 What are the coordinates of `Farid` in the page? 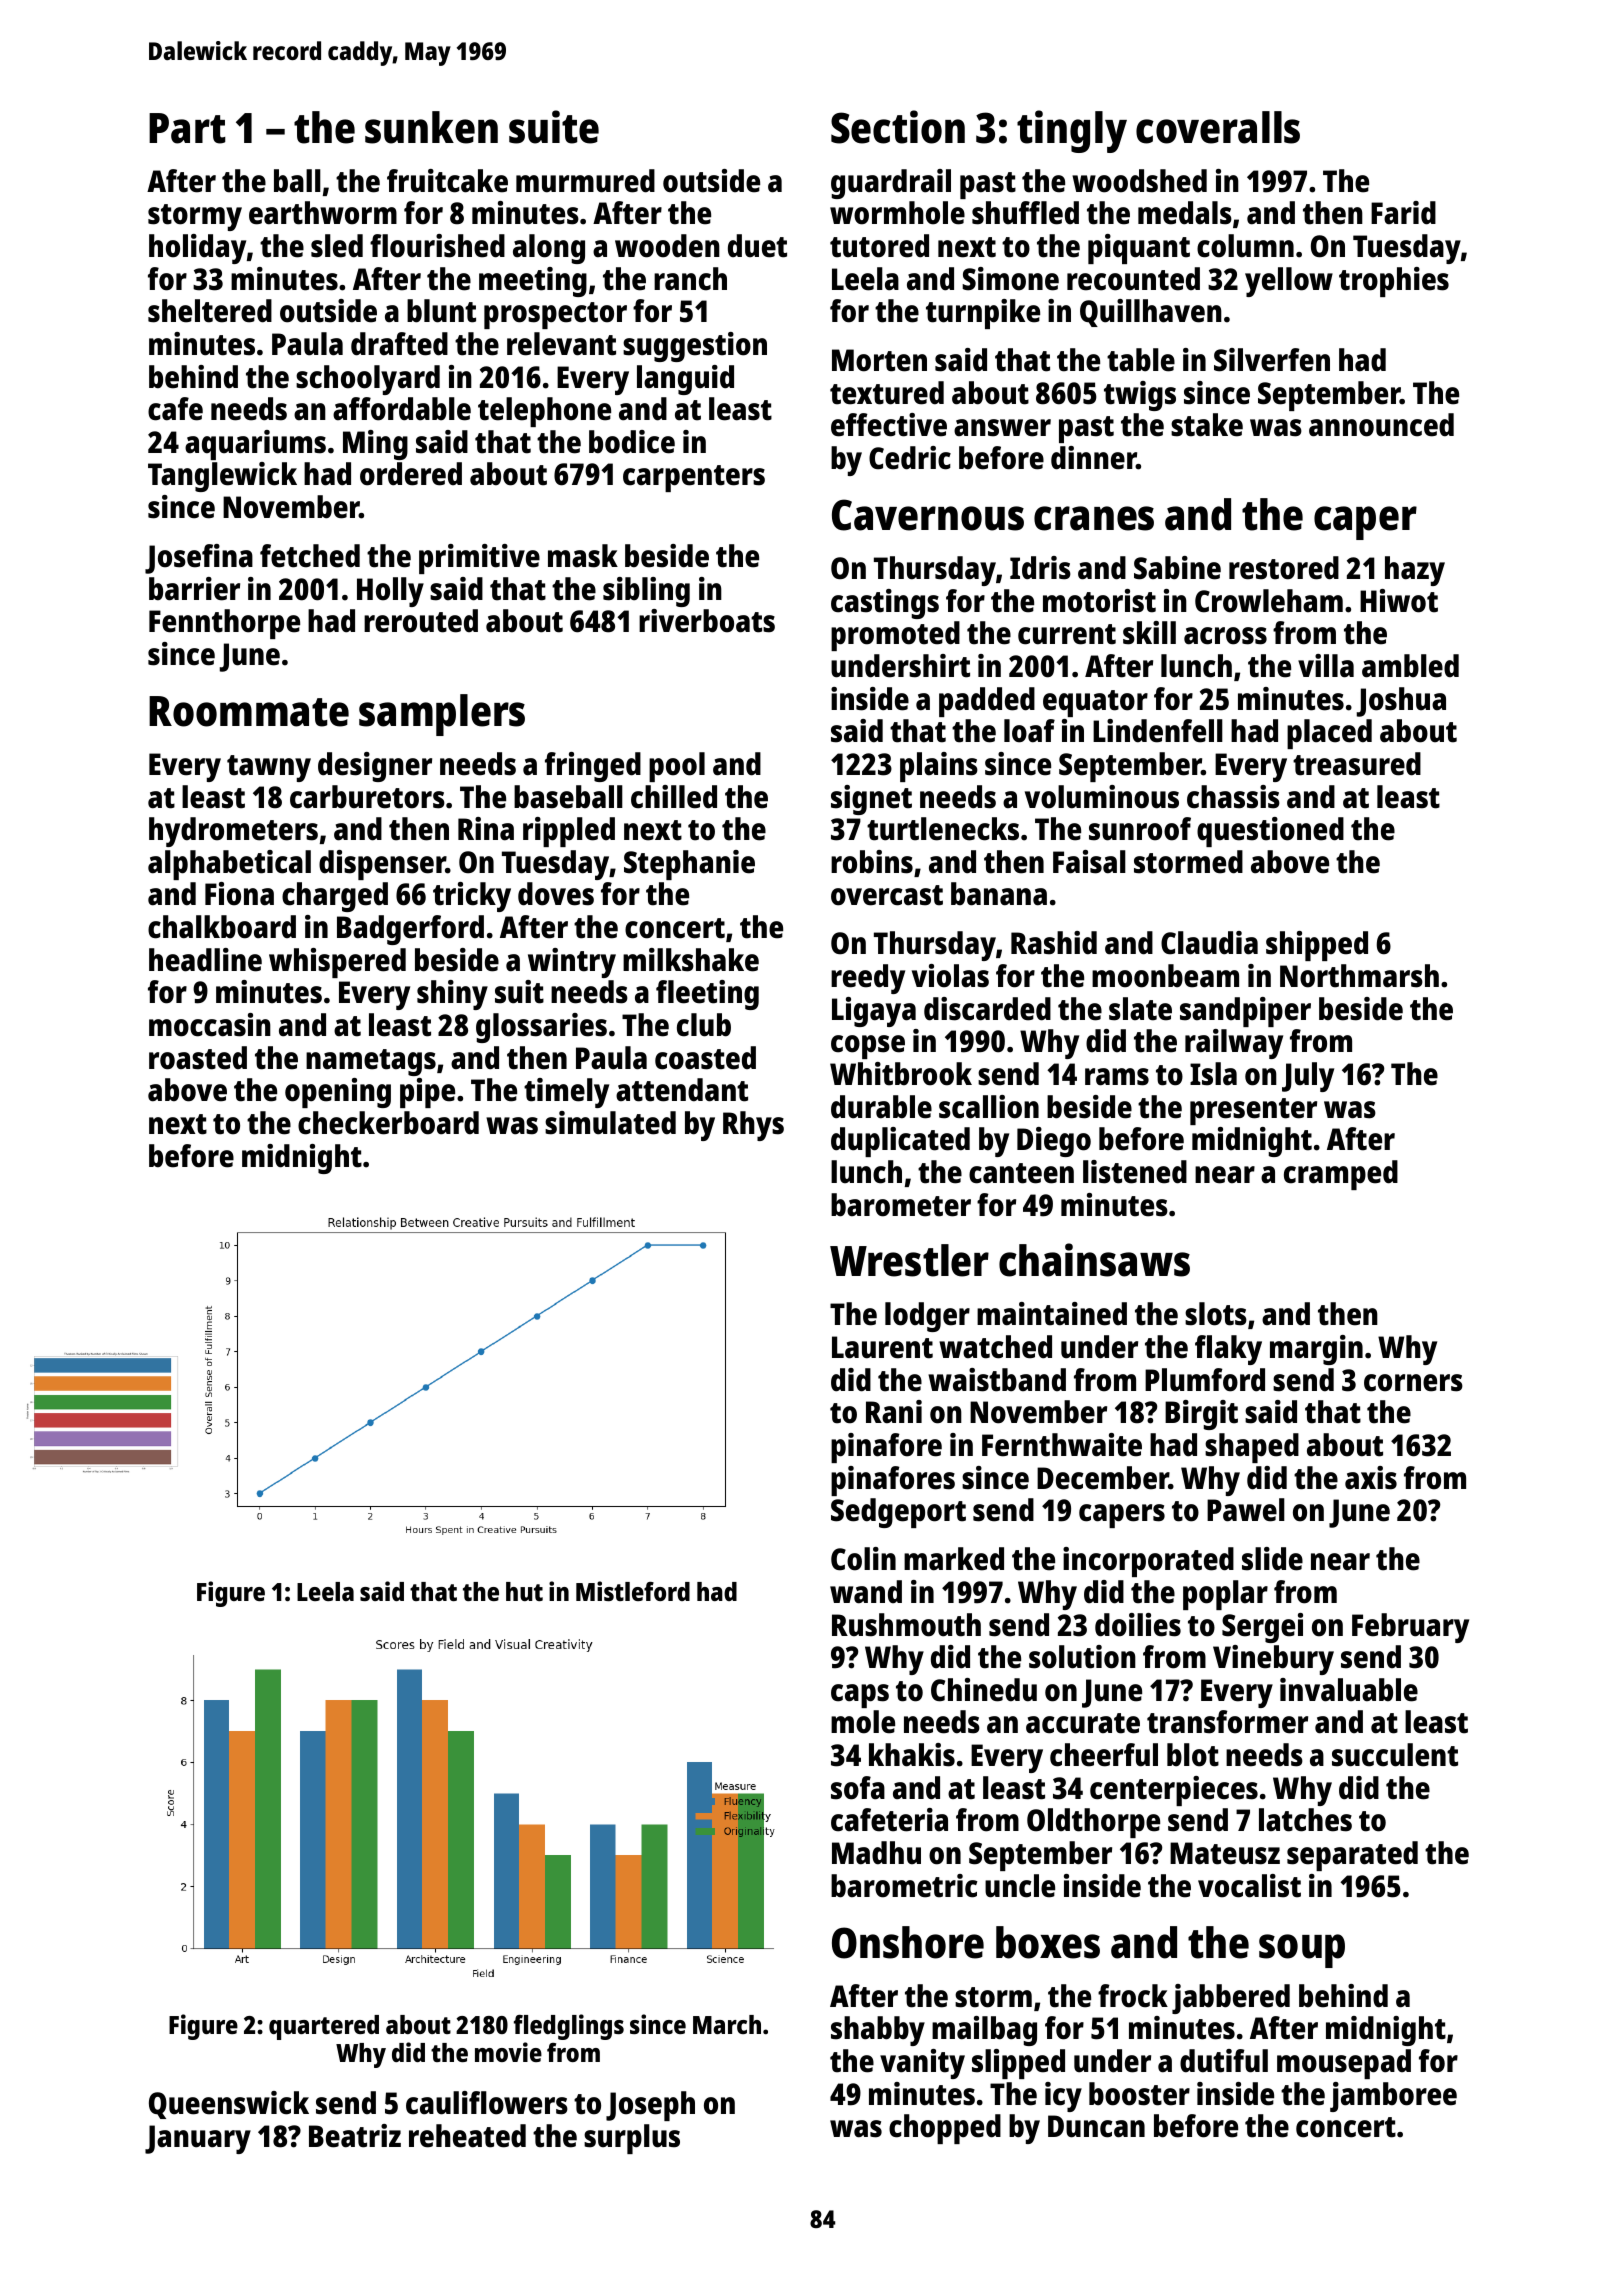 It's located at (1403, 213).
